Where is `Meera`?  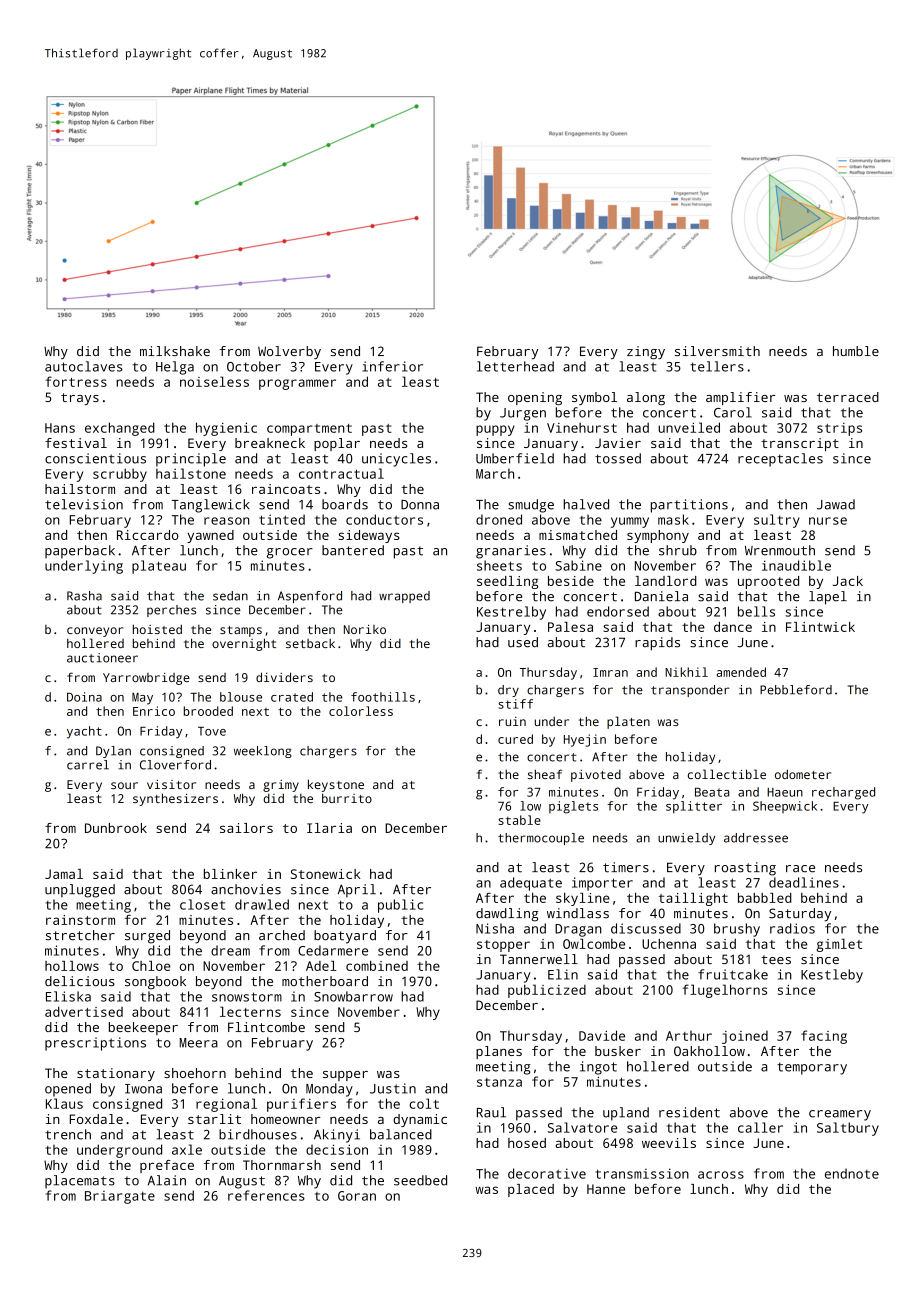
Meera is located at coordinates (199, 1043).
